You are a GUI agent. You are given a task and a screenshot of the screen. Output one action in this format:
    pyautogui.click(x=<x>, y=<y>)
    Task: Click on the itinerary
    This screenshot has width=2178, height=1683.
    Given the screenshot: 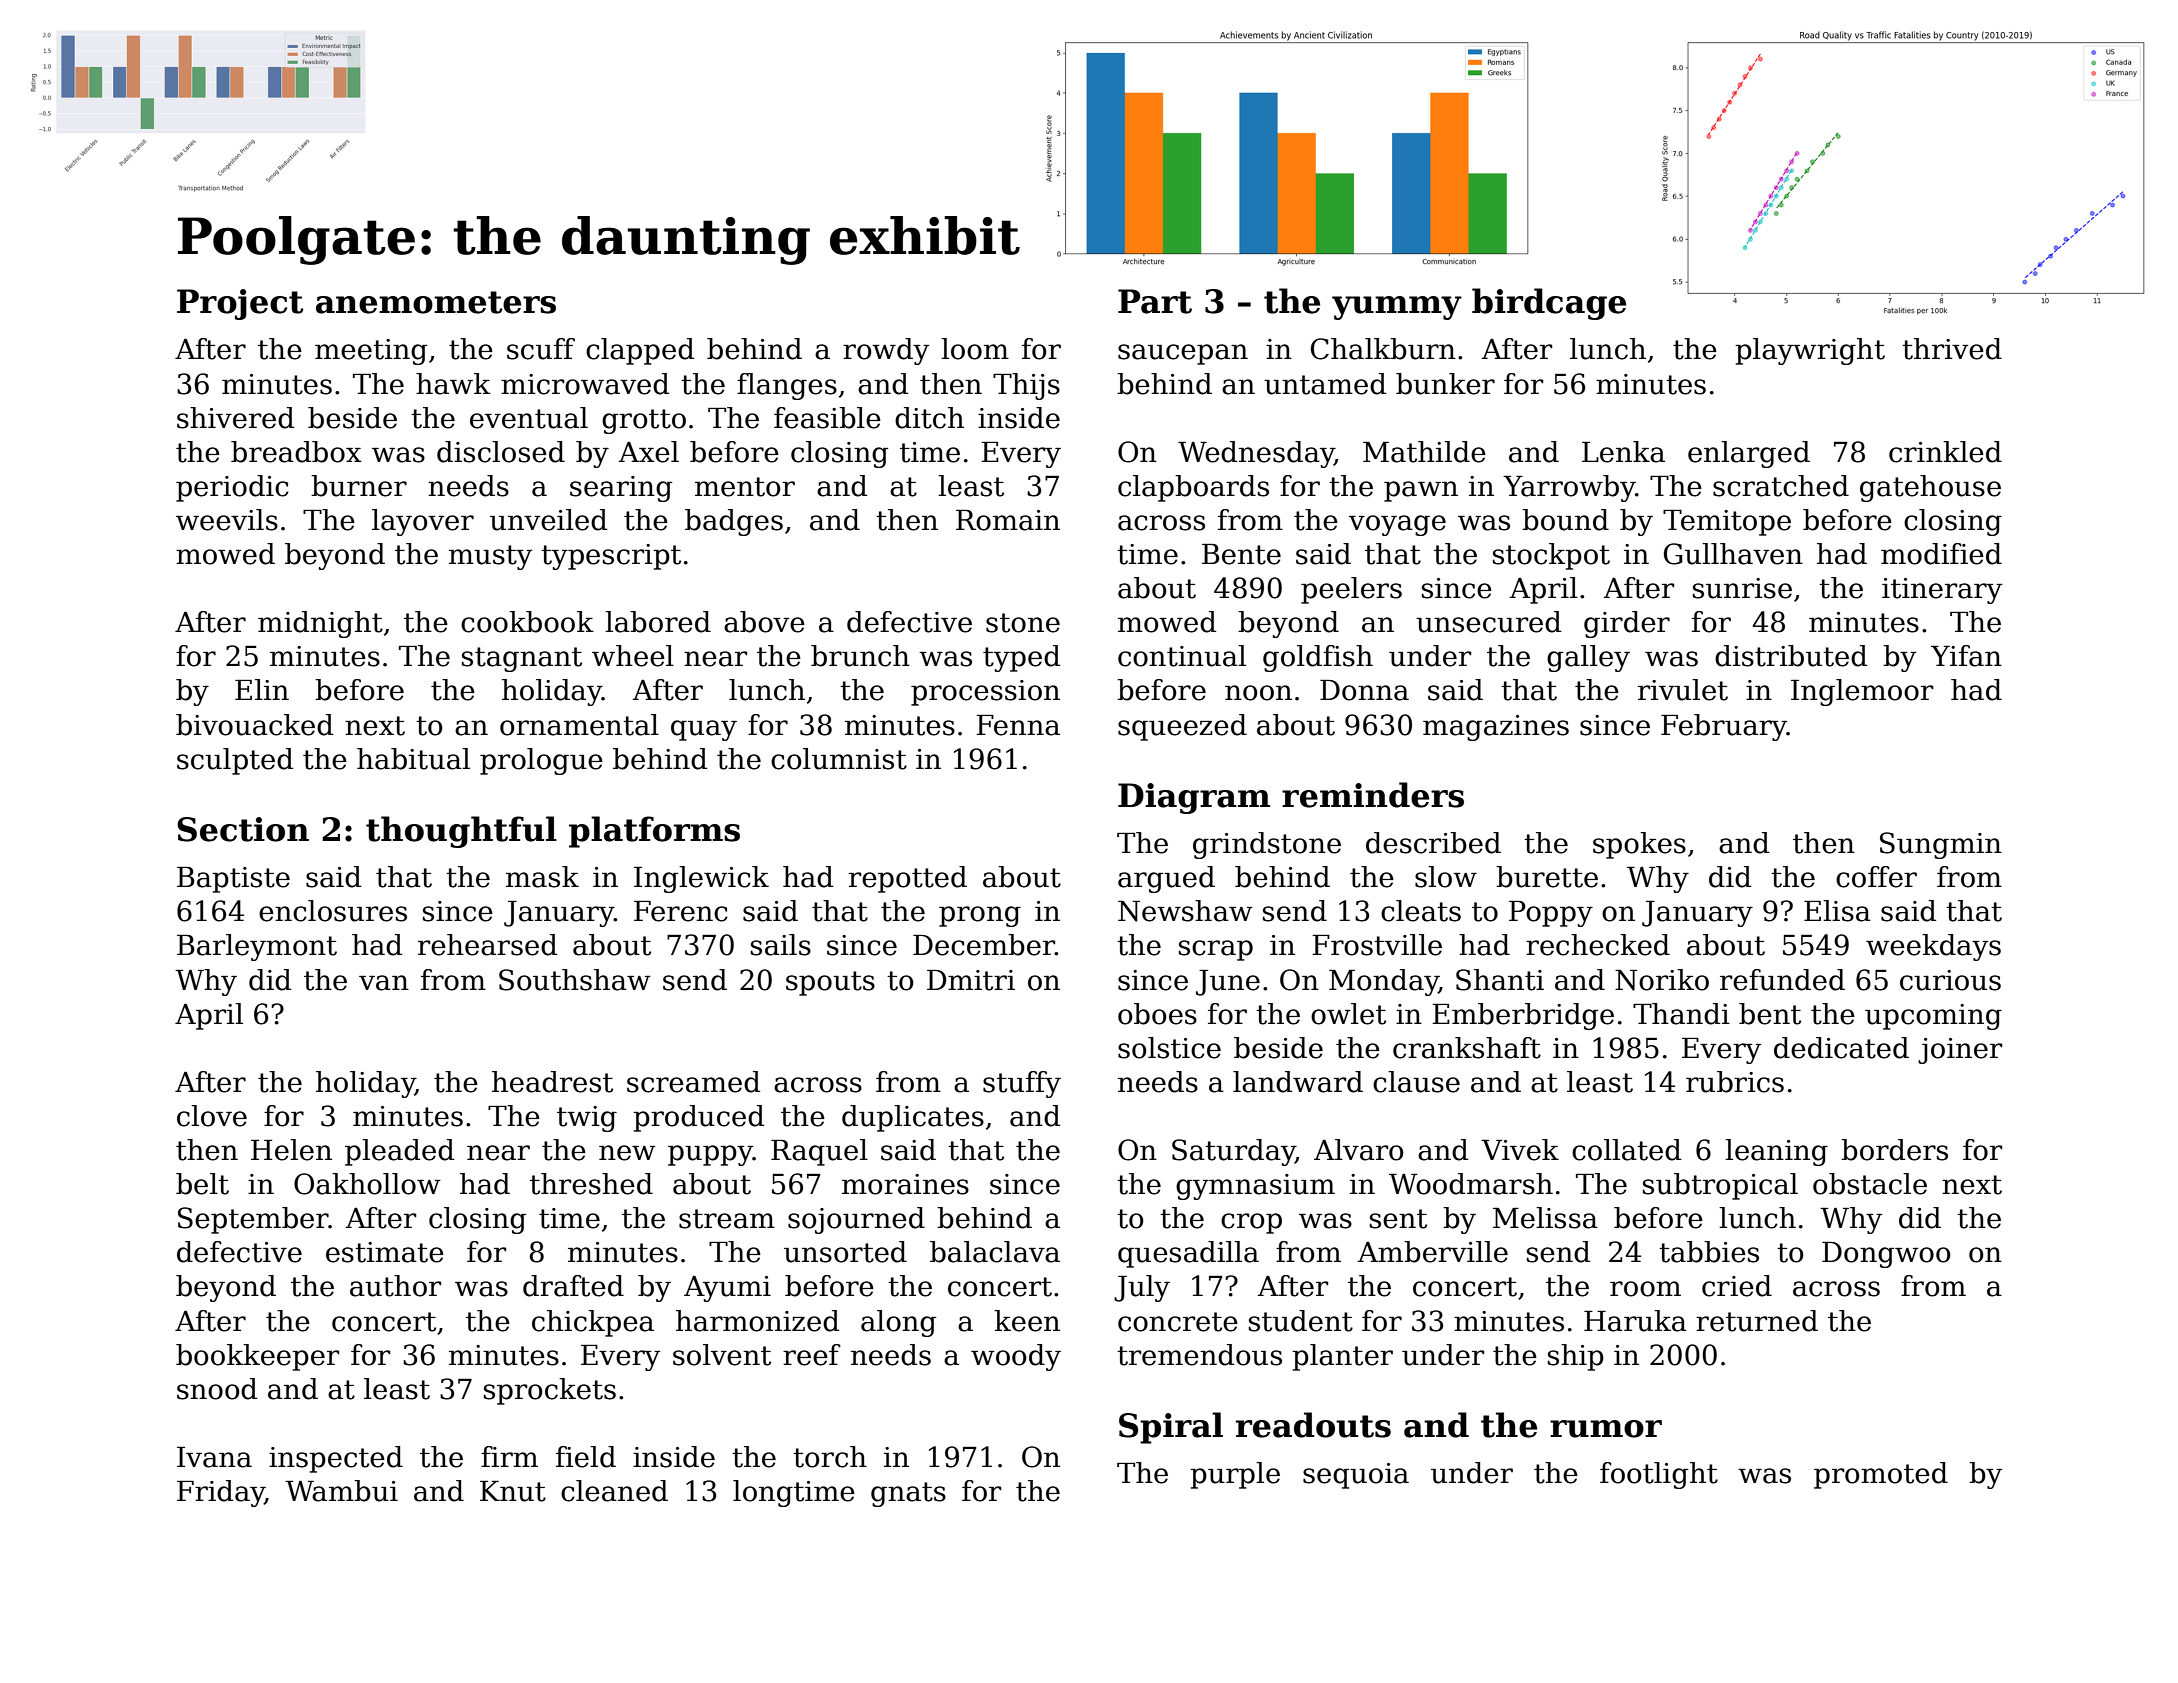 What is the action you would take?
    pyautogui.click(x=1942, y=591)
